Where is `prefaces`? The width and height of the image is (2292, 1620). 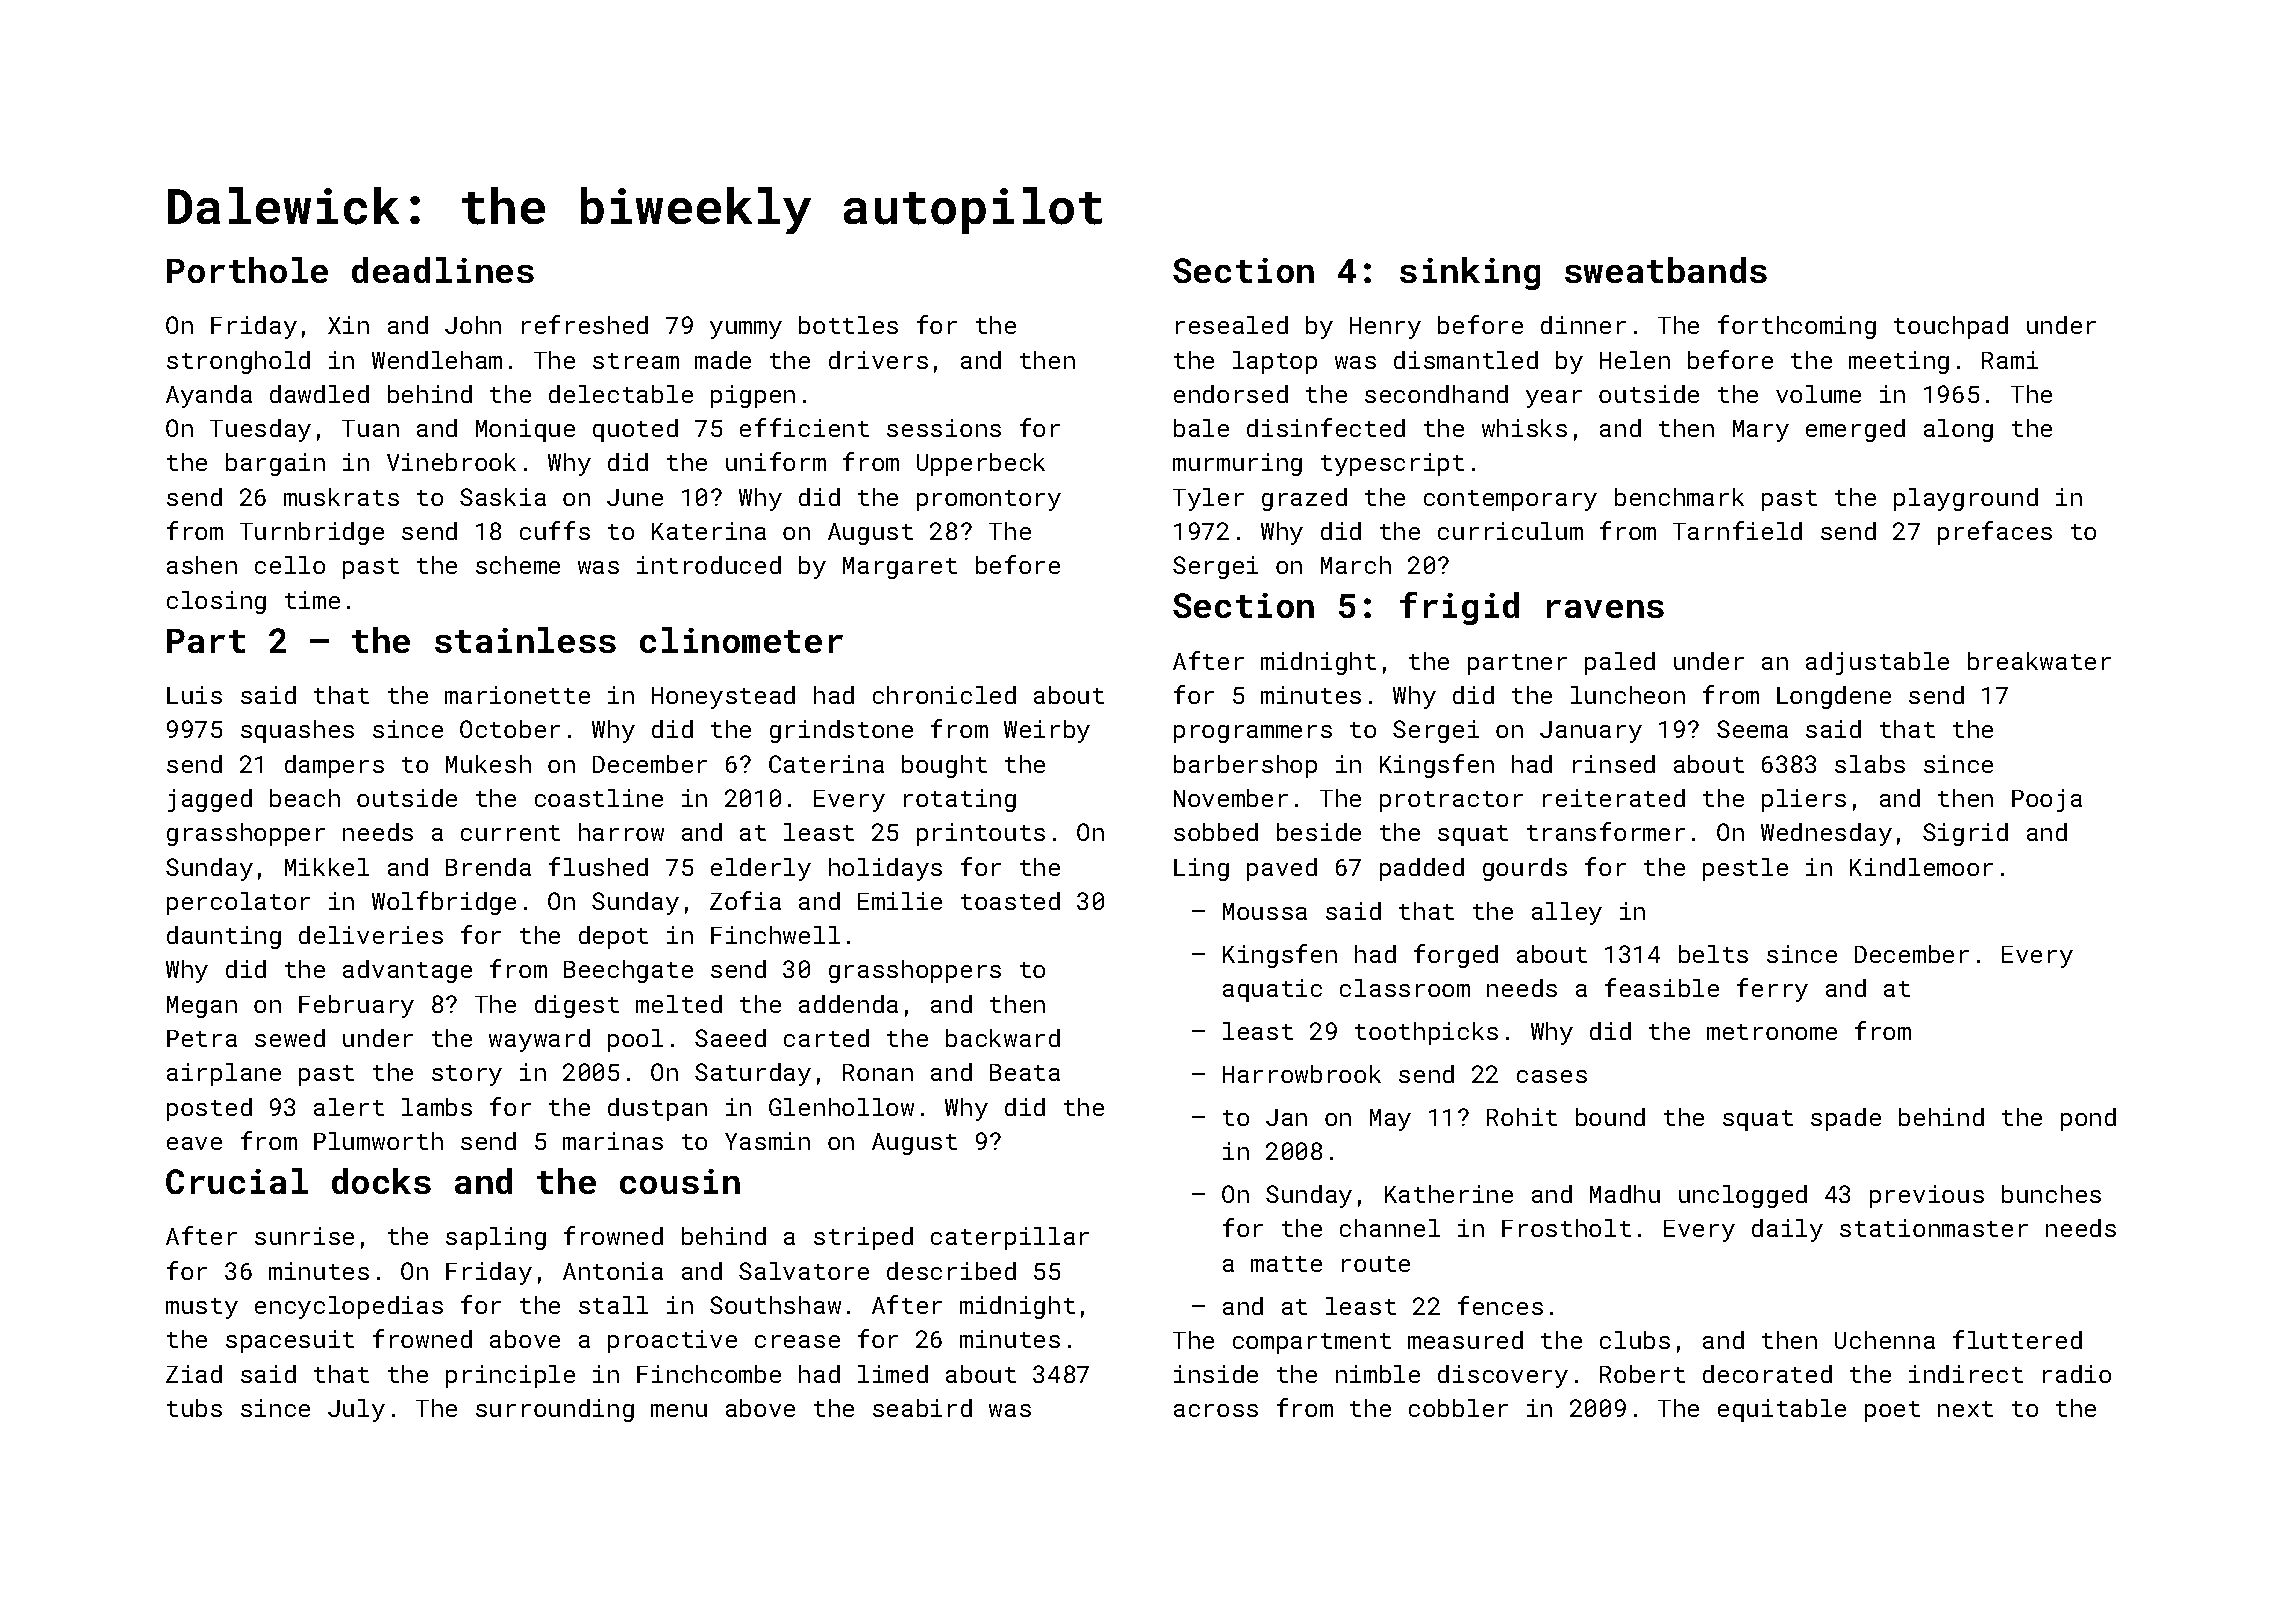
prefaces is located at coordinates (1995, 533).
